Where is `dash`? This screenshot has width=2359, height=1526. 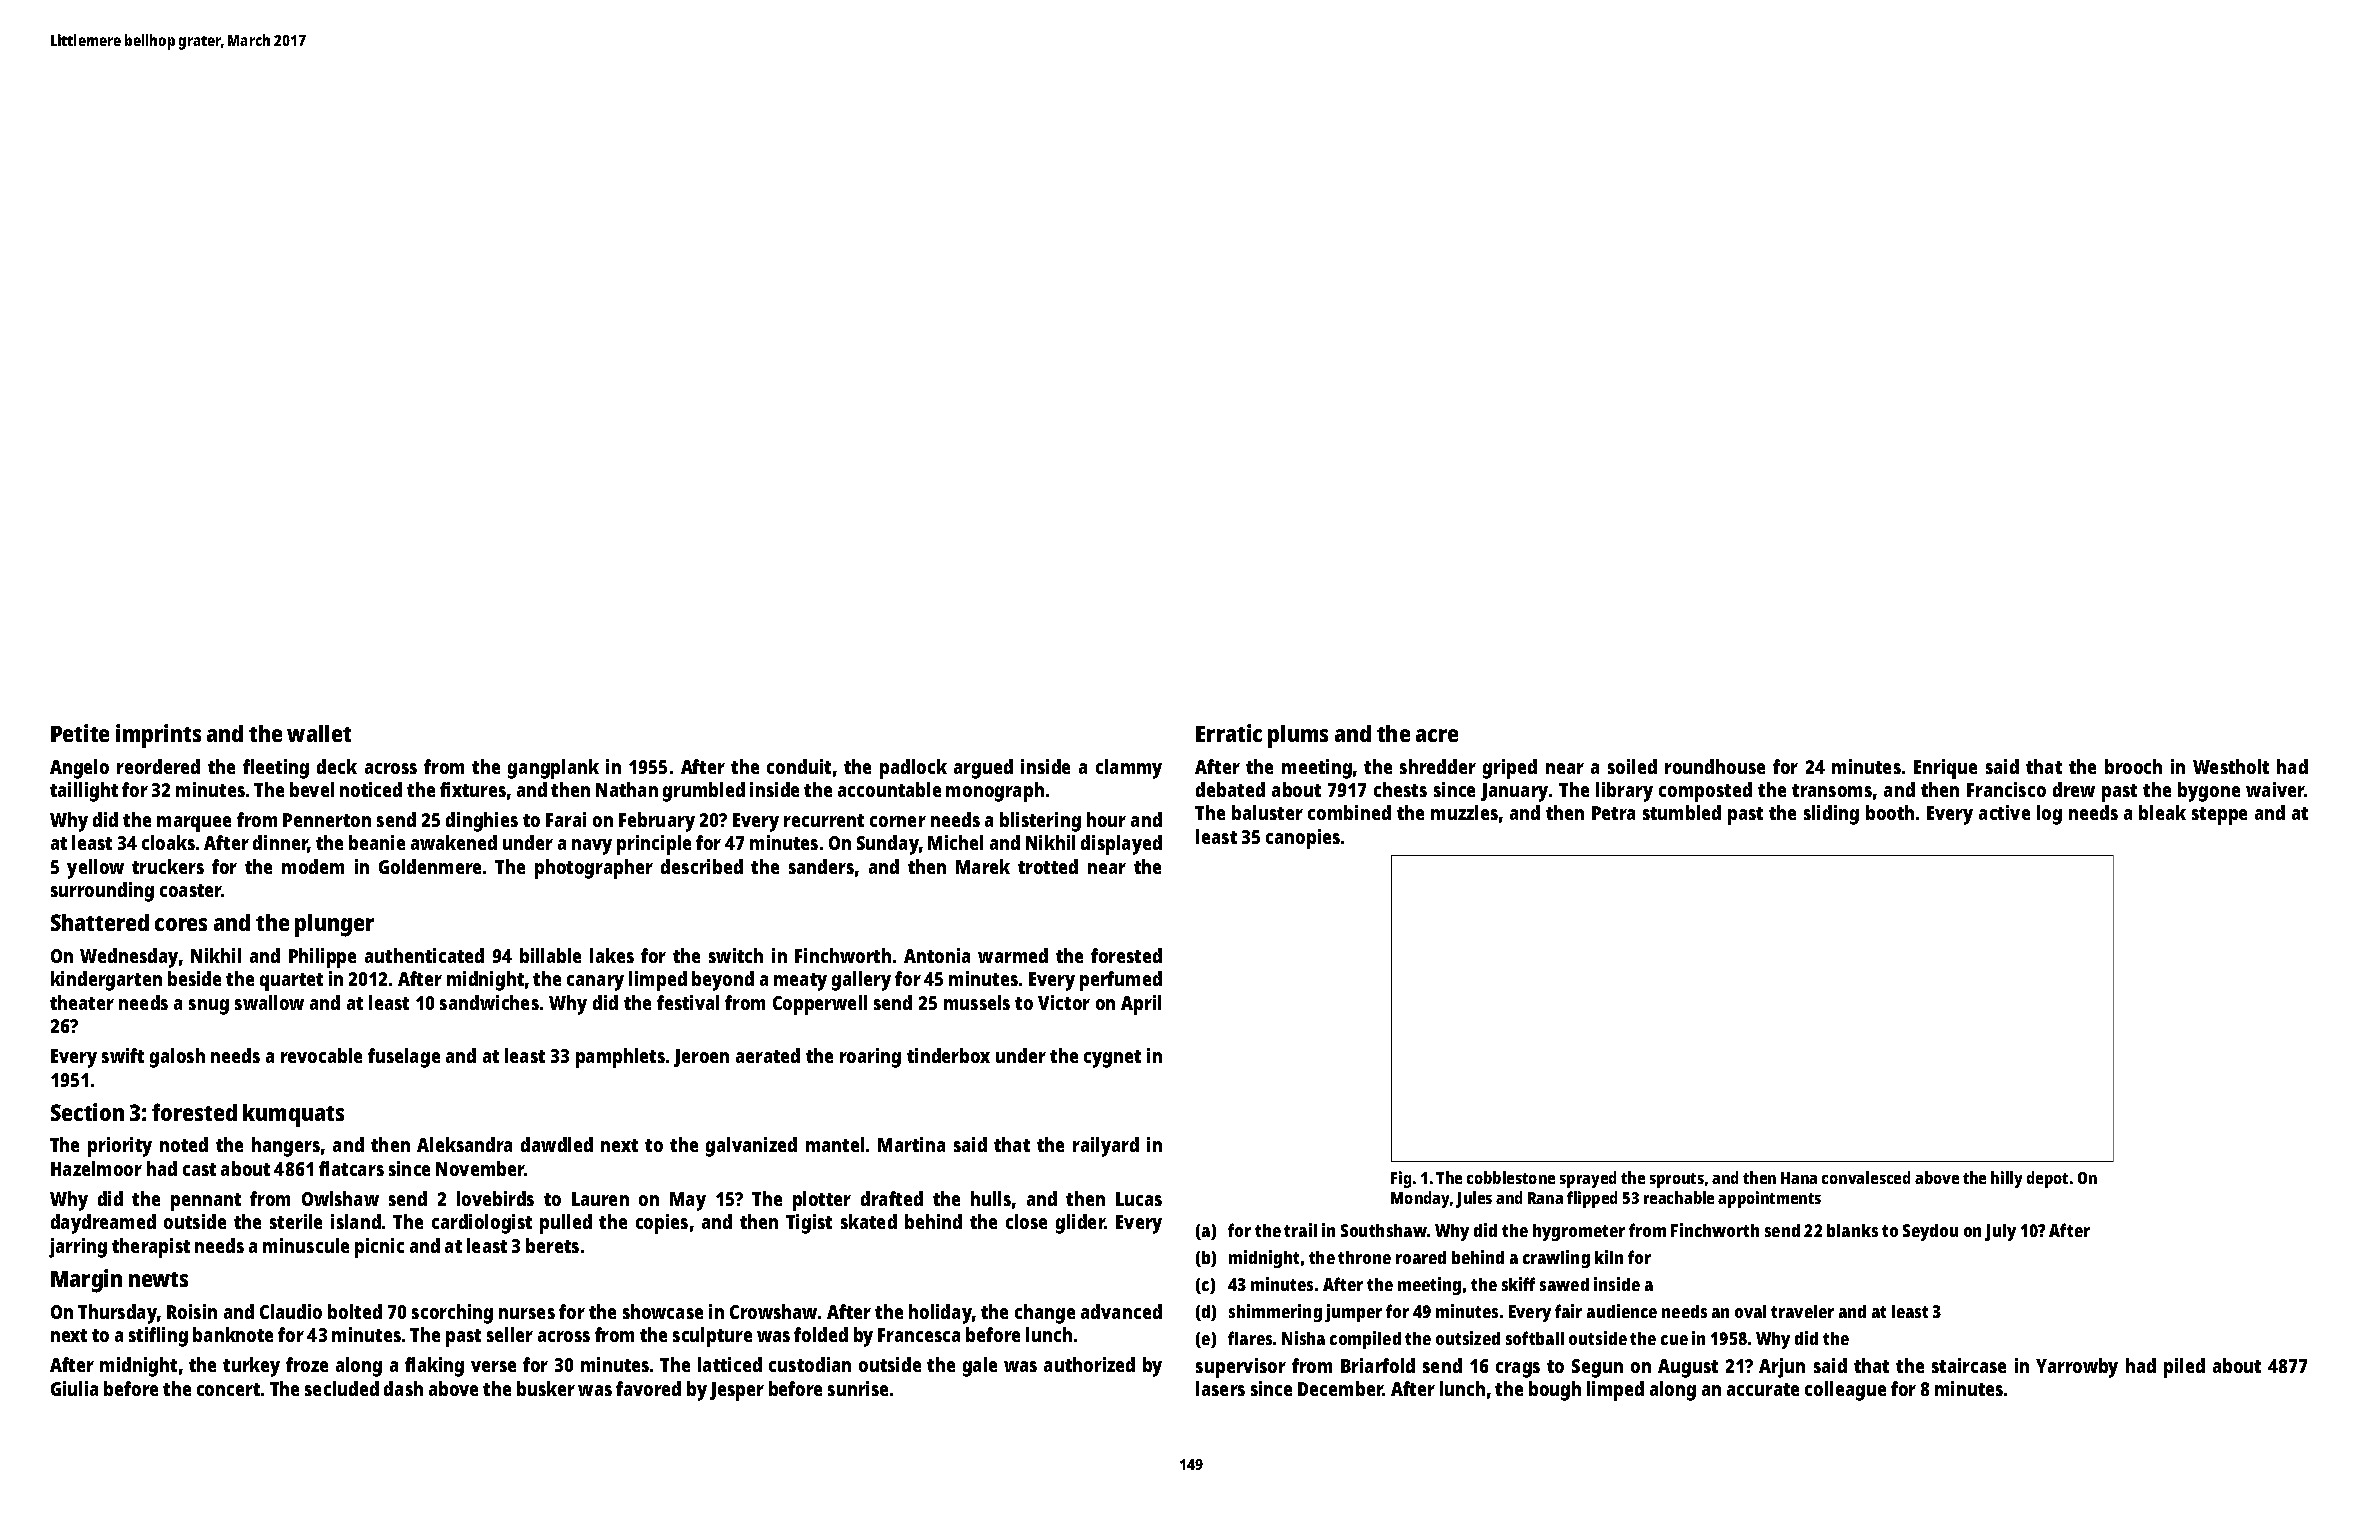
dash is located at coordinates (403, 1388).
